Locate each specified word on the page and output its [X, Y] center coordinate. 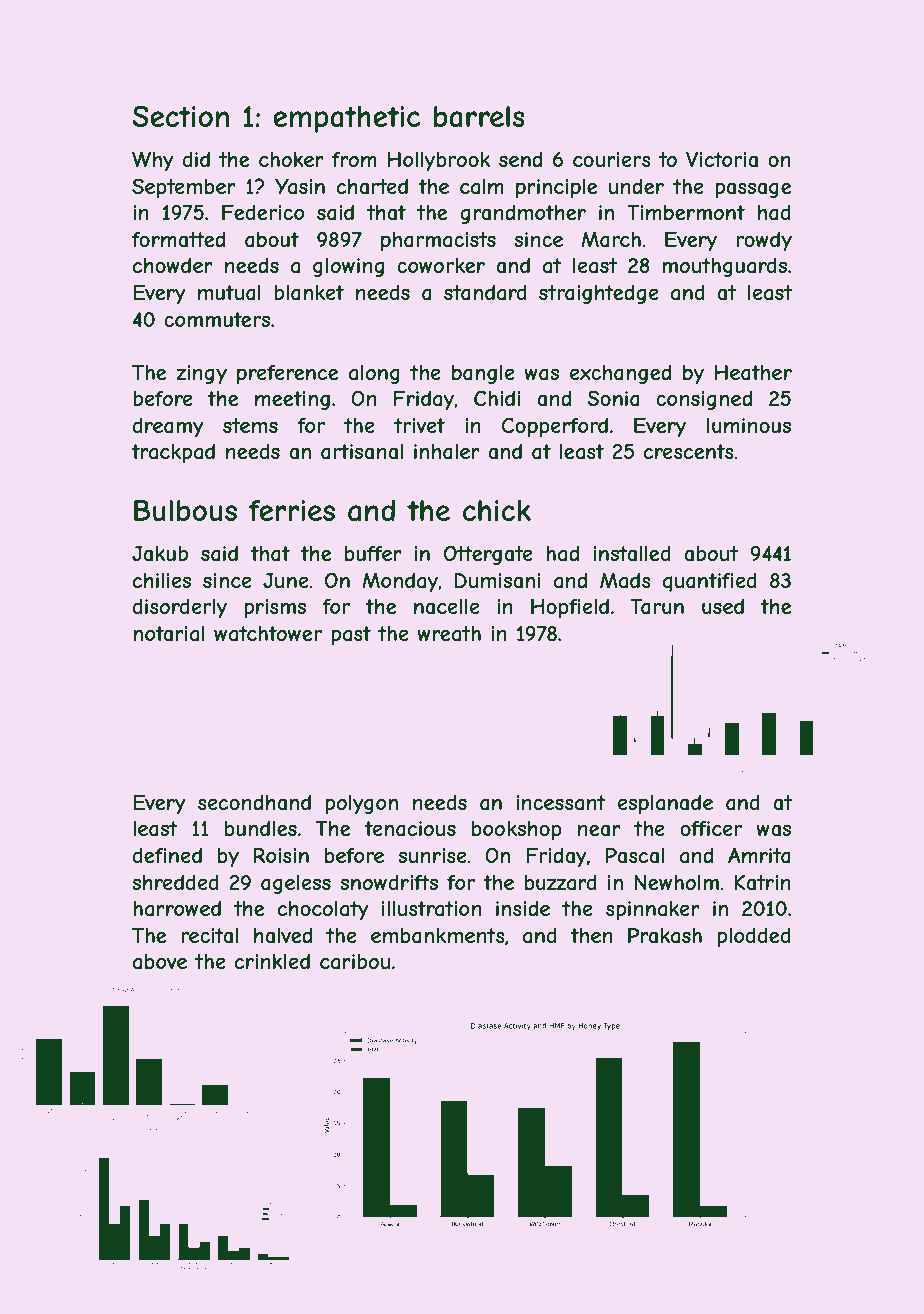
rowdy [764, 241]
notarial [169, 634]
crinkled [272, 961]
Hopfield [570, 608]
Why [153, 161]
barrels [479, 117]
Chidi [497, 398]
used [723, 606]
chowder [173, 265]
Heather [753, 372]
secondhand [254, 803]
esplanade [665, 804]
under [636, 186]
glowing [348, 267]
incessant [561, 803]
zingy [201, 374]
